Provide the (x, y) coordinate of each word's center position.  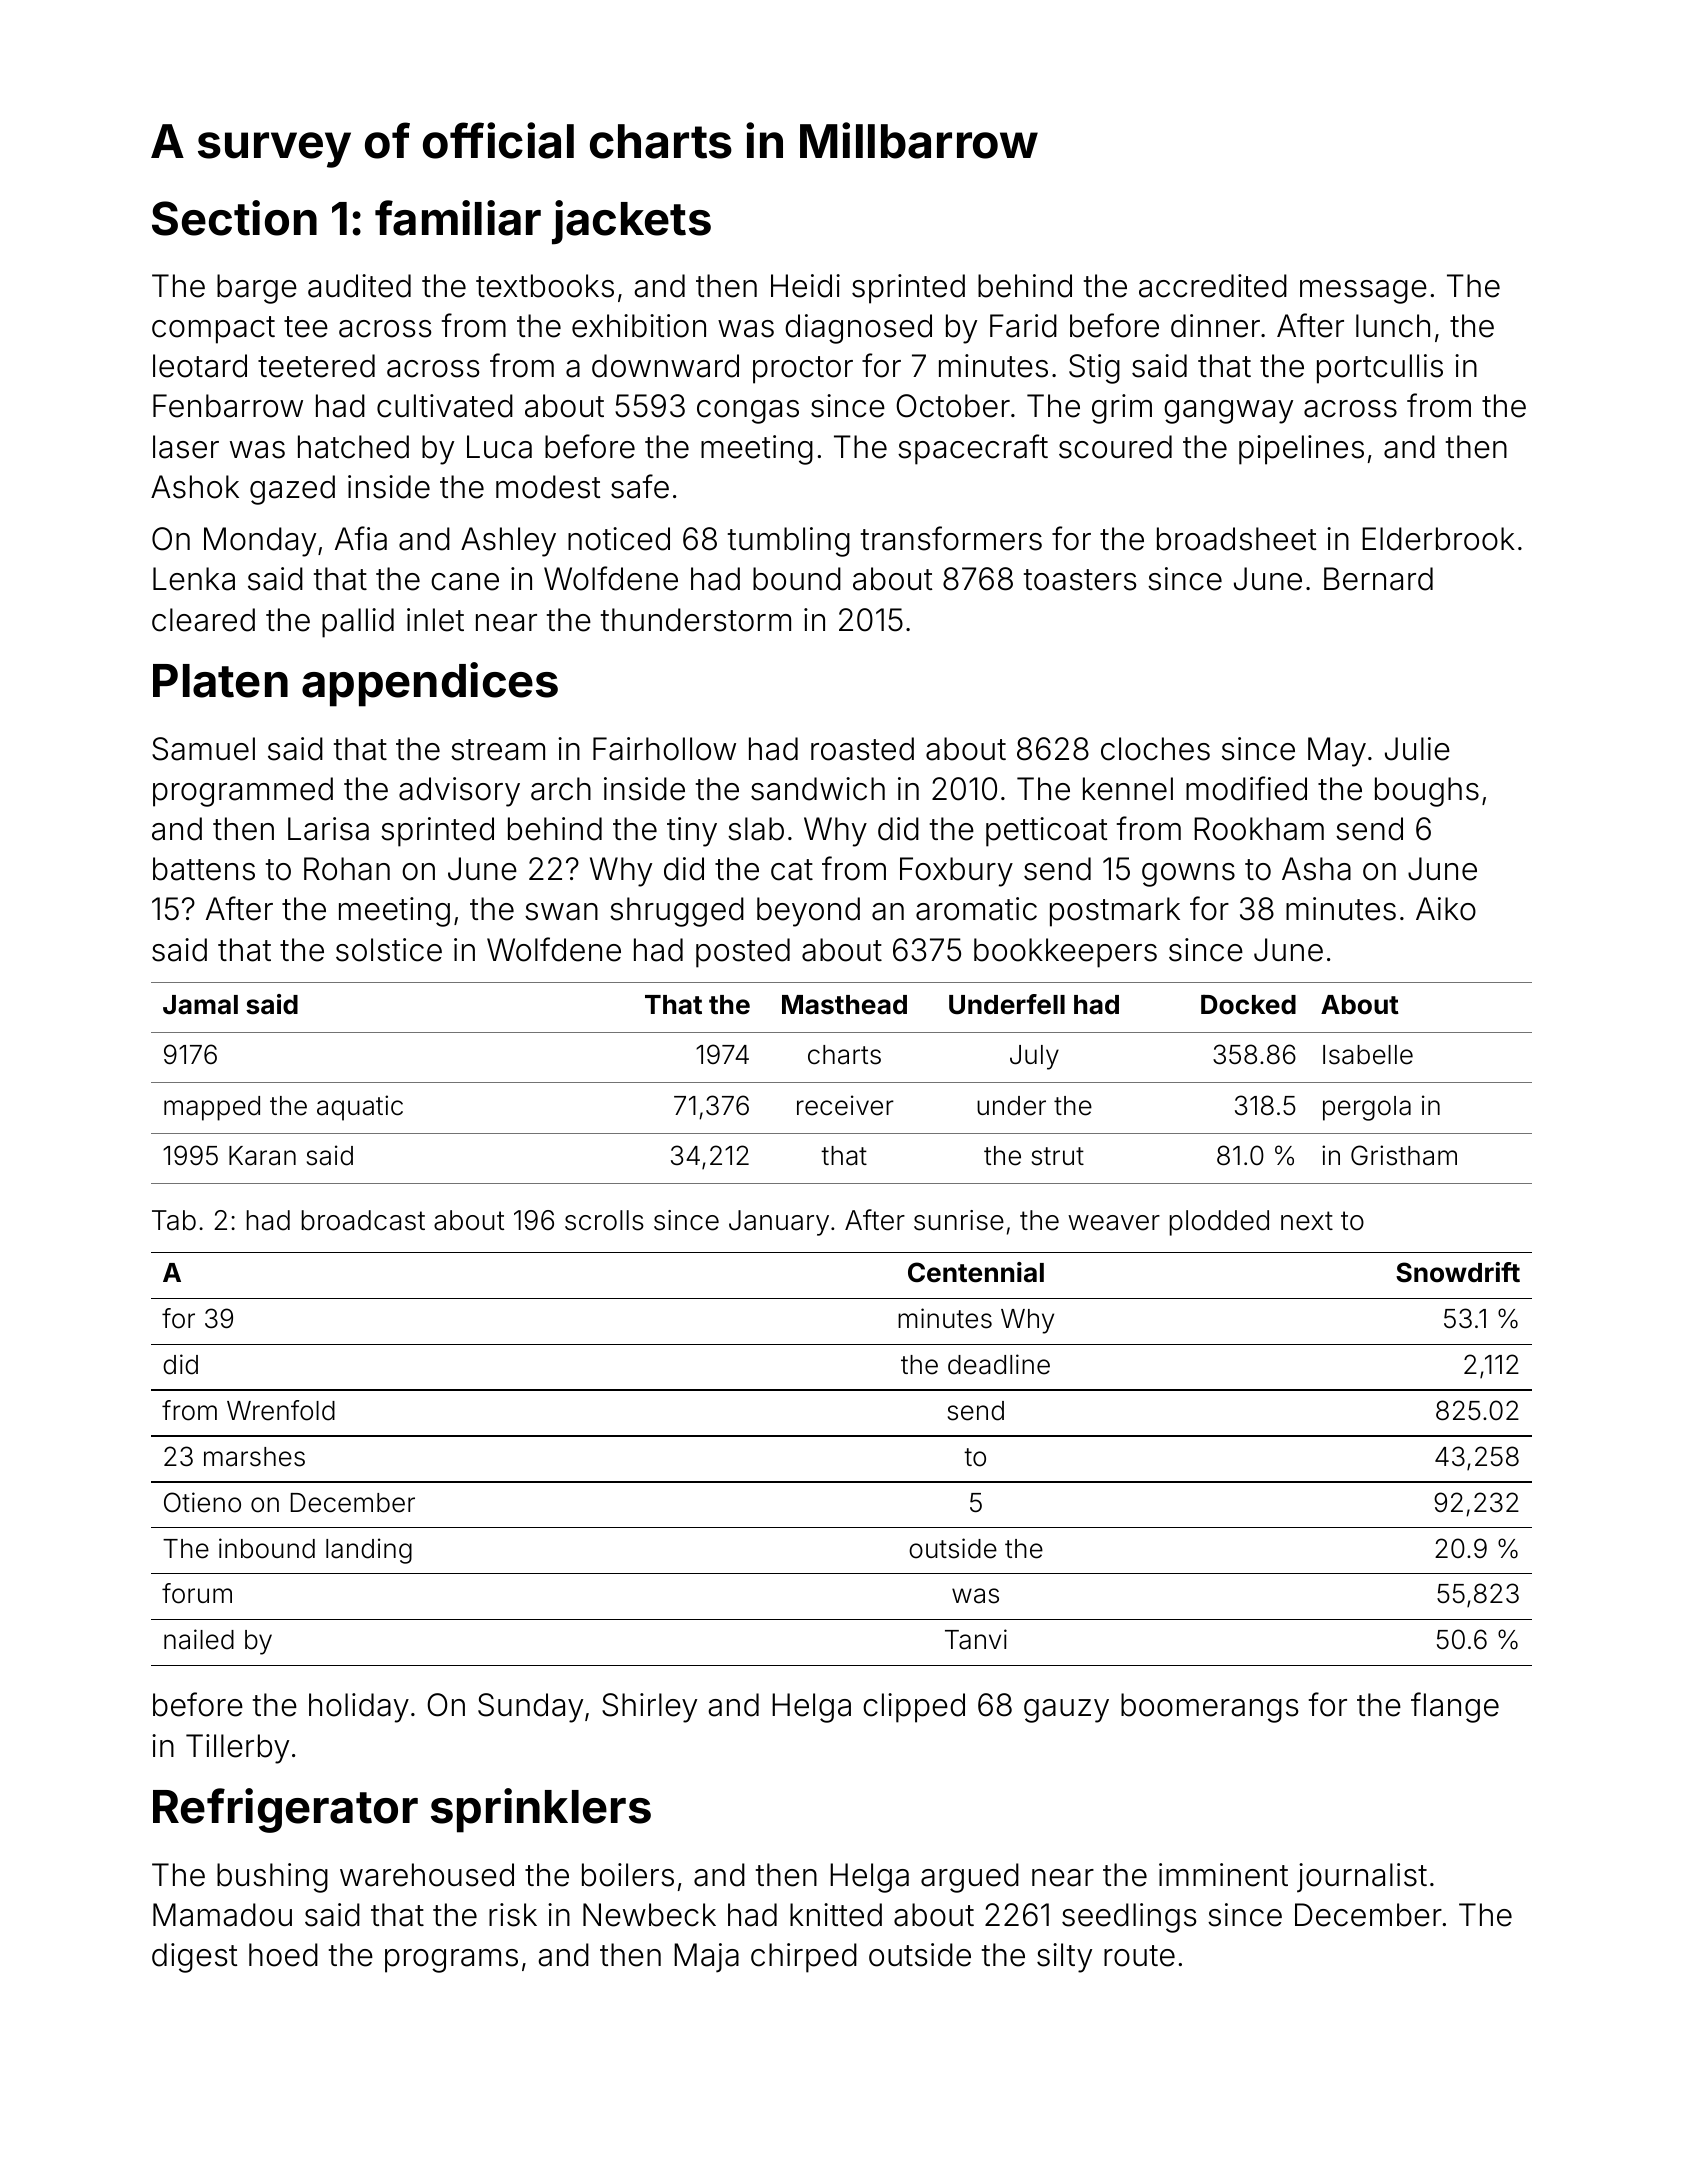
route (1139, 1956)
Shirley (649, 1708)
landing (369, 1551)
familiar (458, 218)
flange (1455, 1707)
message (1363, 292)
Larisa (328, 829)
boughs (1427, 792)
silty (1064, 1958)
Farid (1023, 326)
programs (451, 1961)
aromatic (976, 909)
